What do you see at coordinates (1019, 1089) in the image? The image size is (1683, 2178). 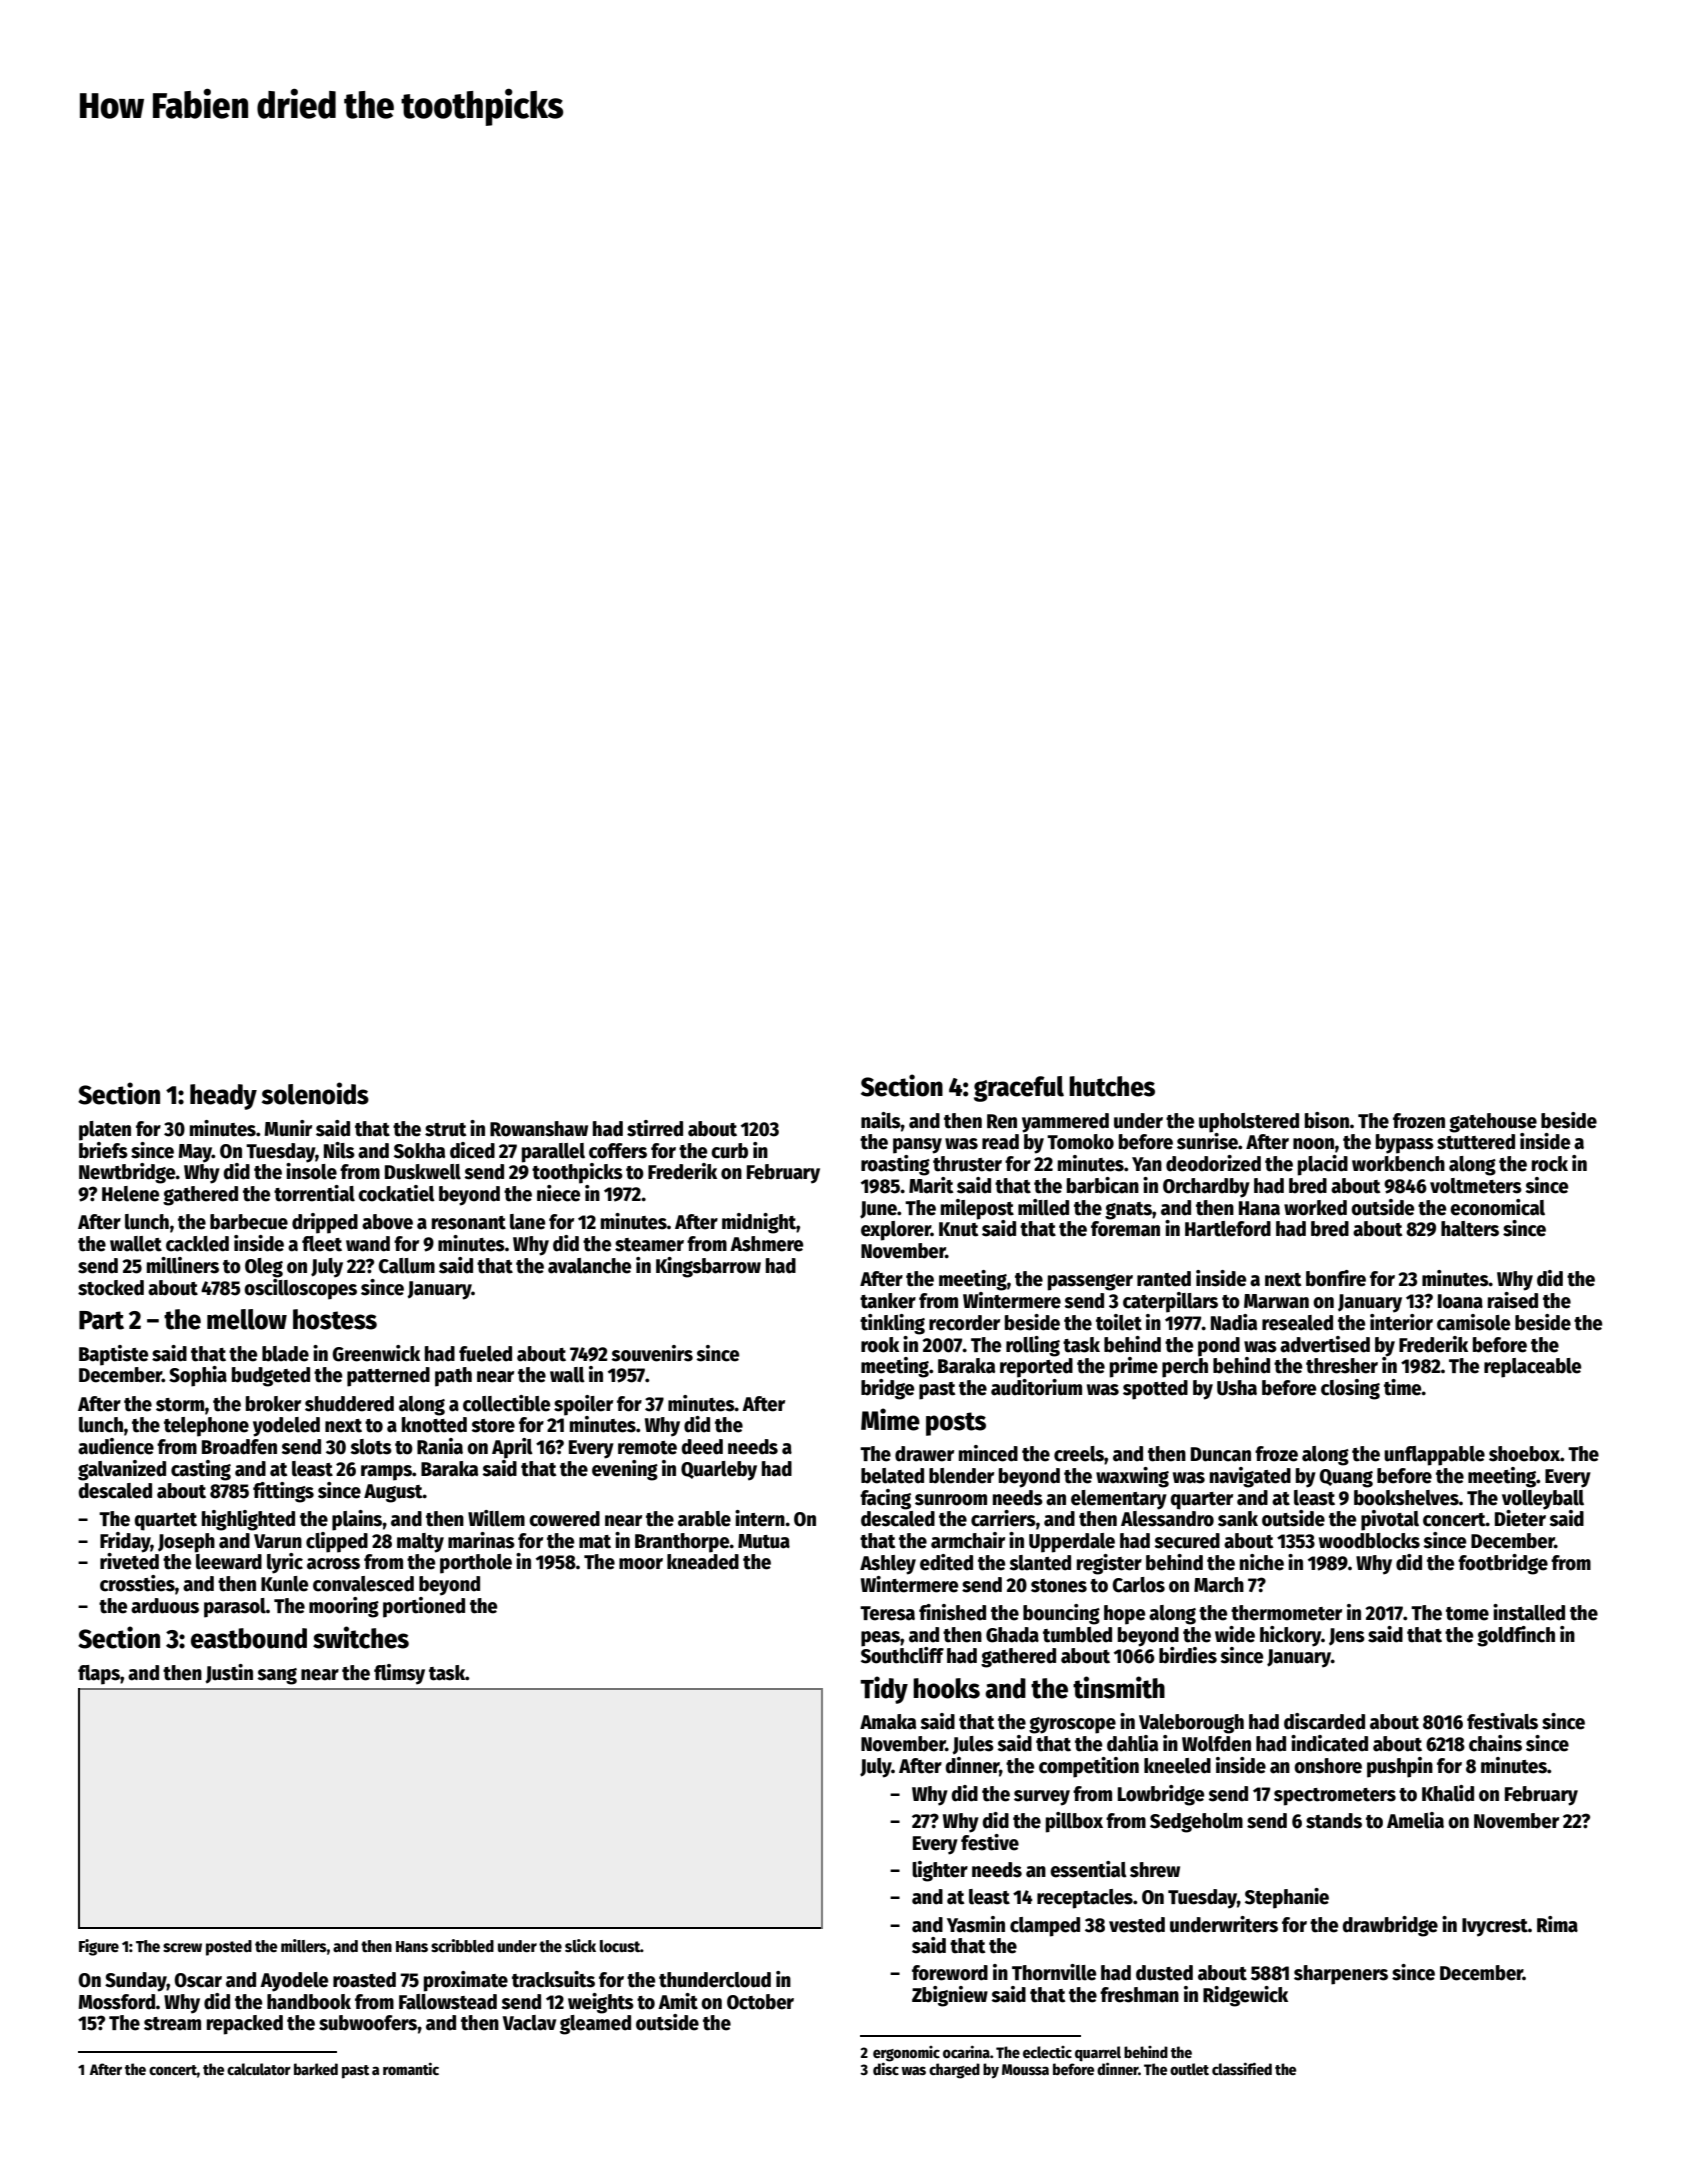 I see `graceful` at bounding box center [1019, 1089].
